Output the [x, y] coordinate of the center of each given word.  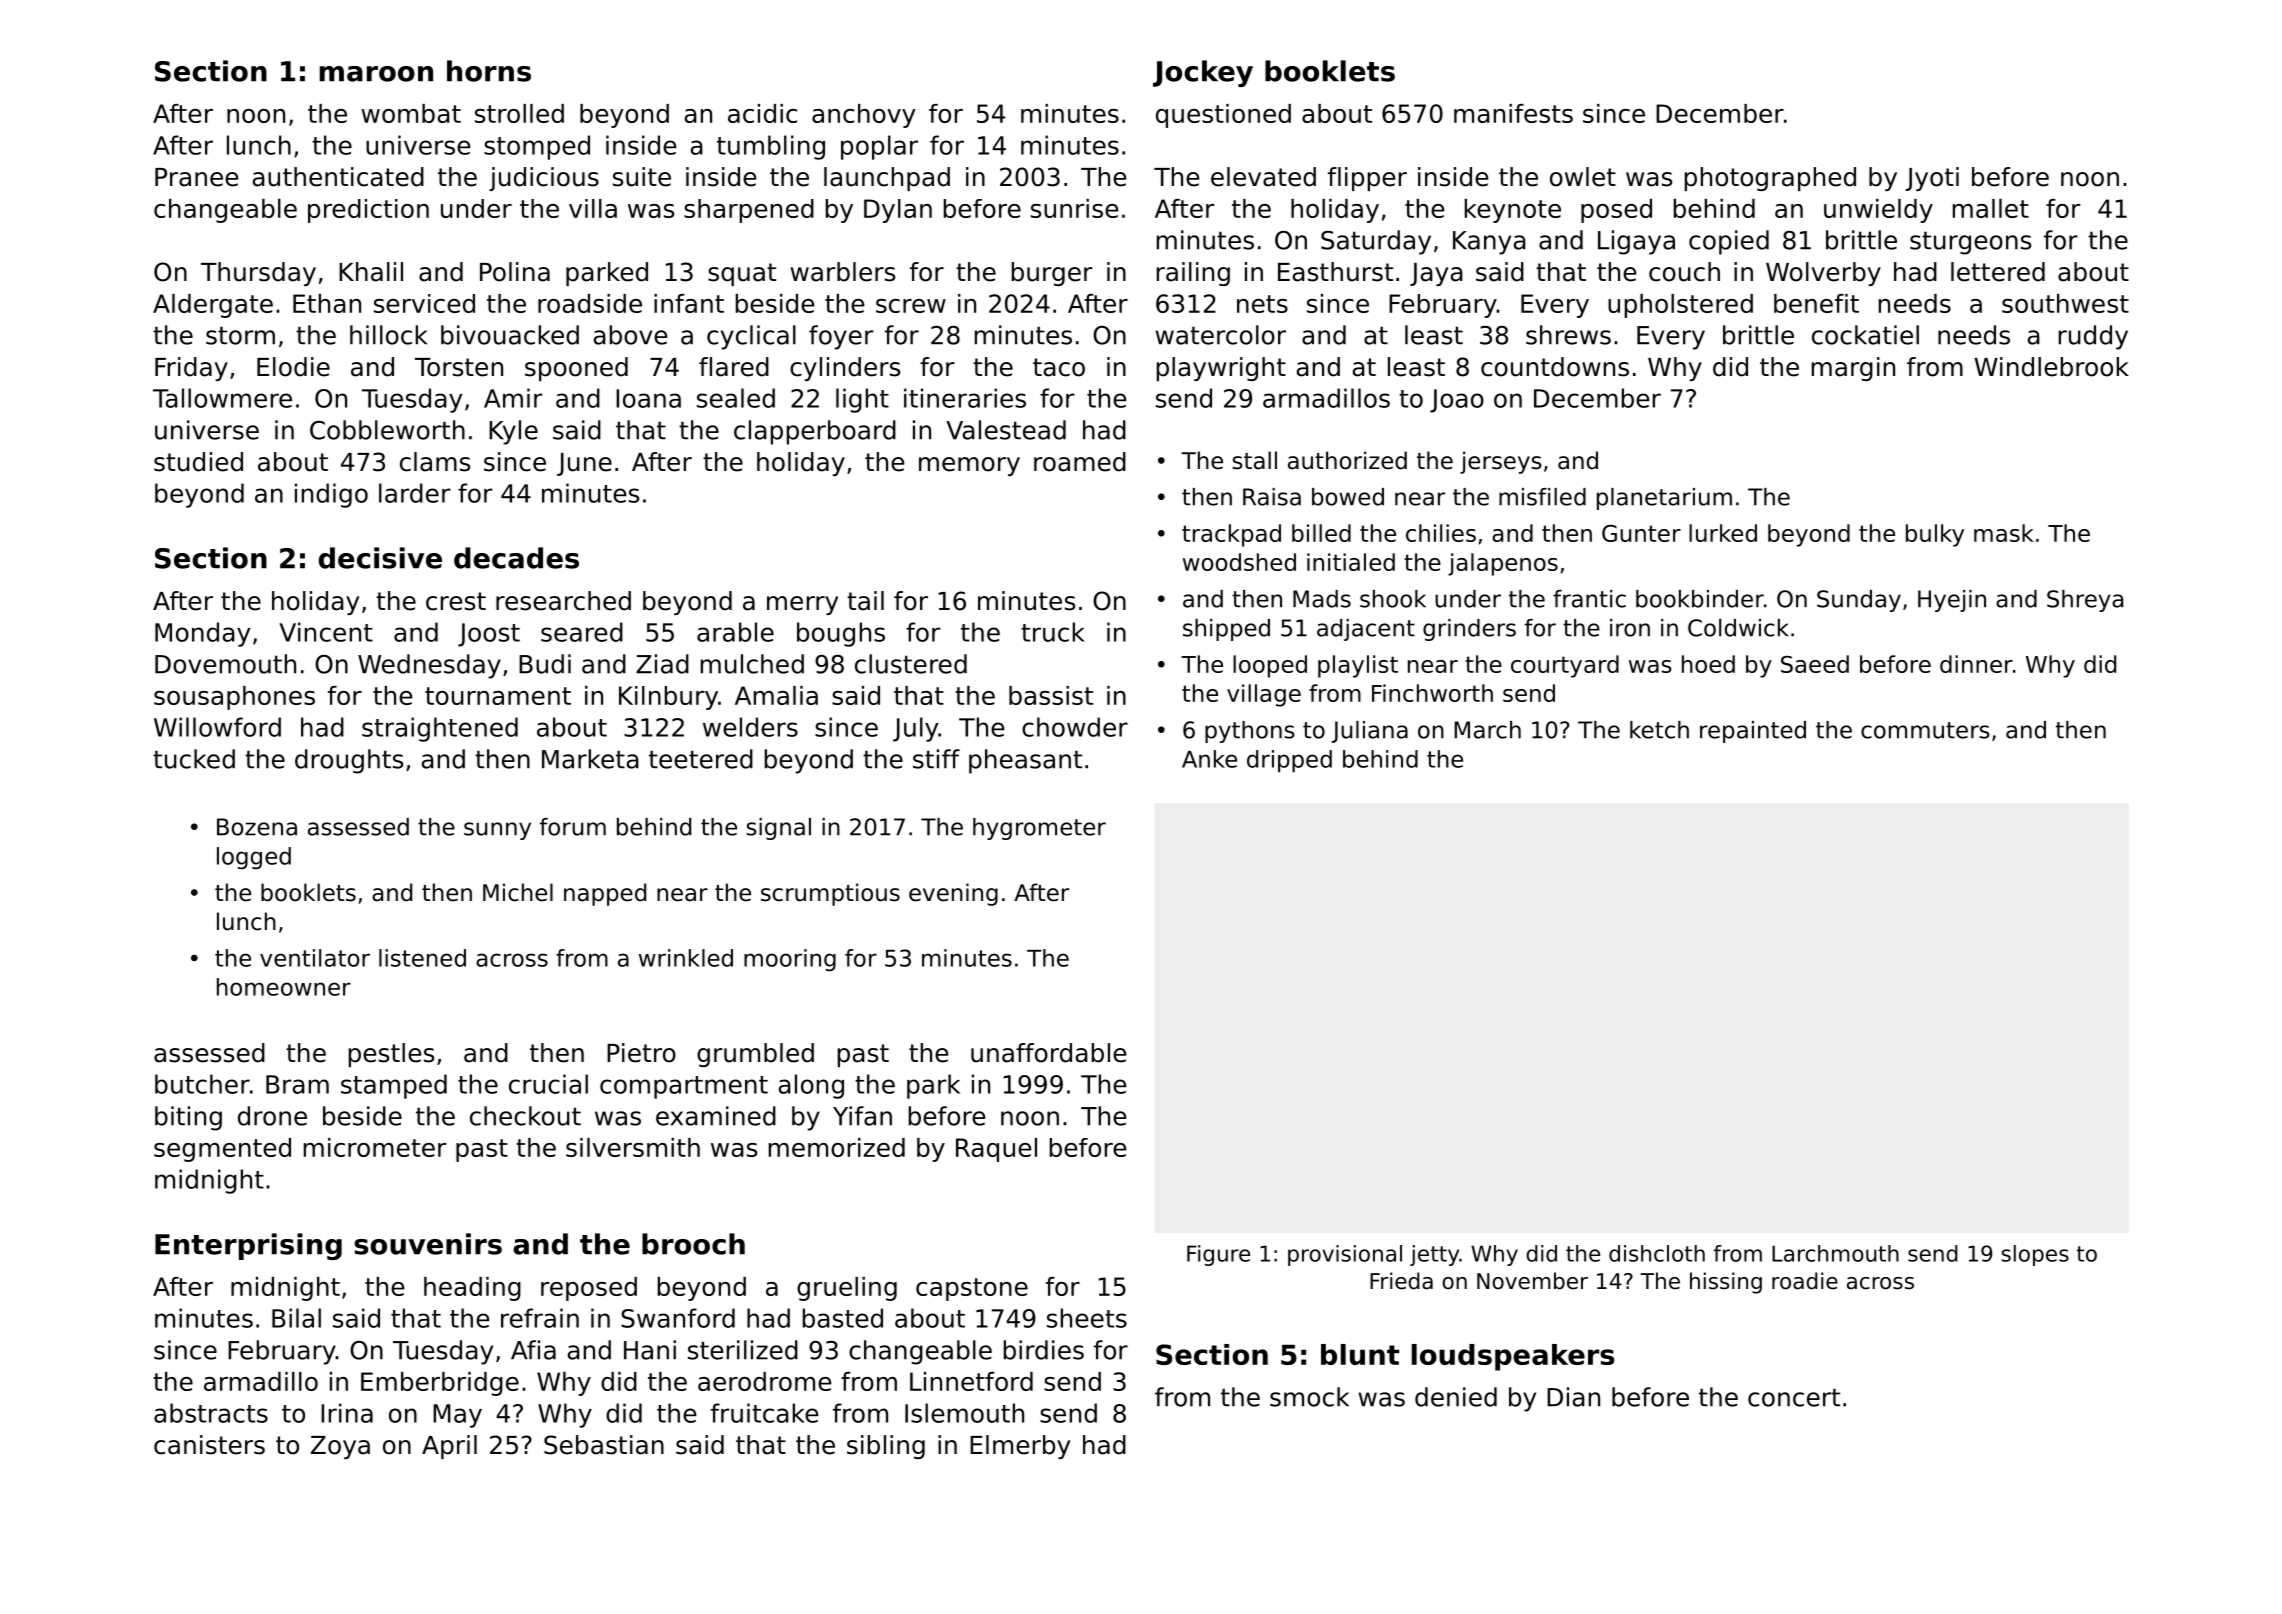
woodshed [1239, 562]
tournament [498, 696]
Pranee [196, 177]
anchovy [864, 116]
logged [254, 858]
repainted [1753, 732]
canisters [209, 1445]
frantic [1589, 599]
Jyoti [1932, 179]
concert [1794, 1397]
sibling [886, 1447]
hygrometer [1039, 829]
